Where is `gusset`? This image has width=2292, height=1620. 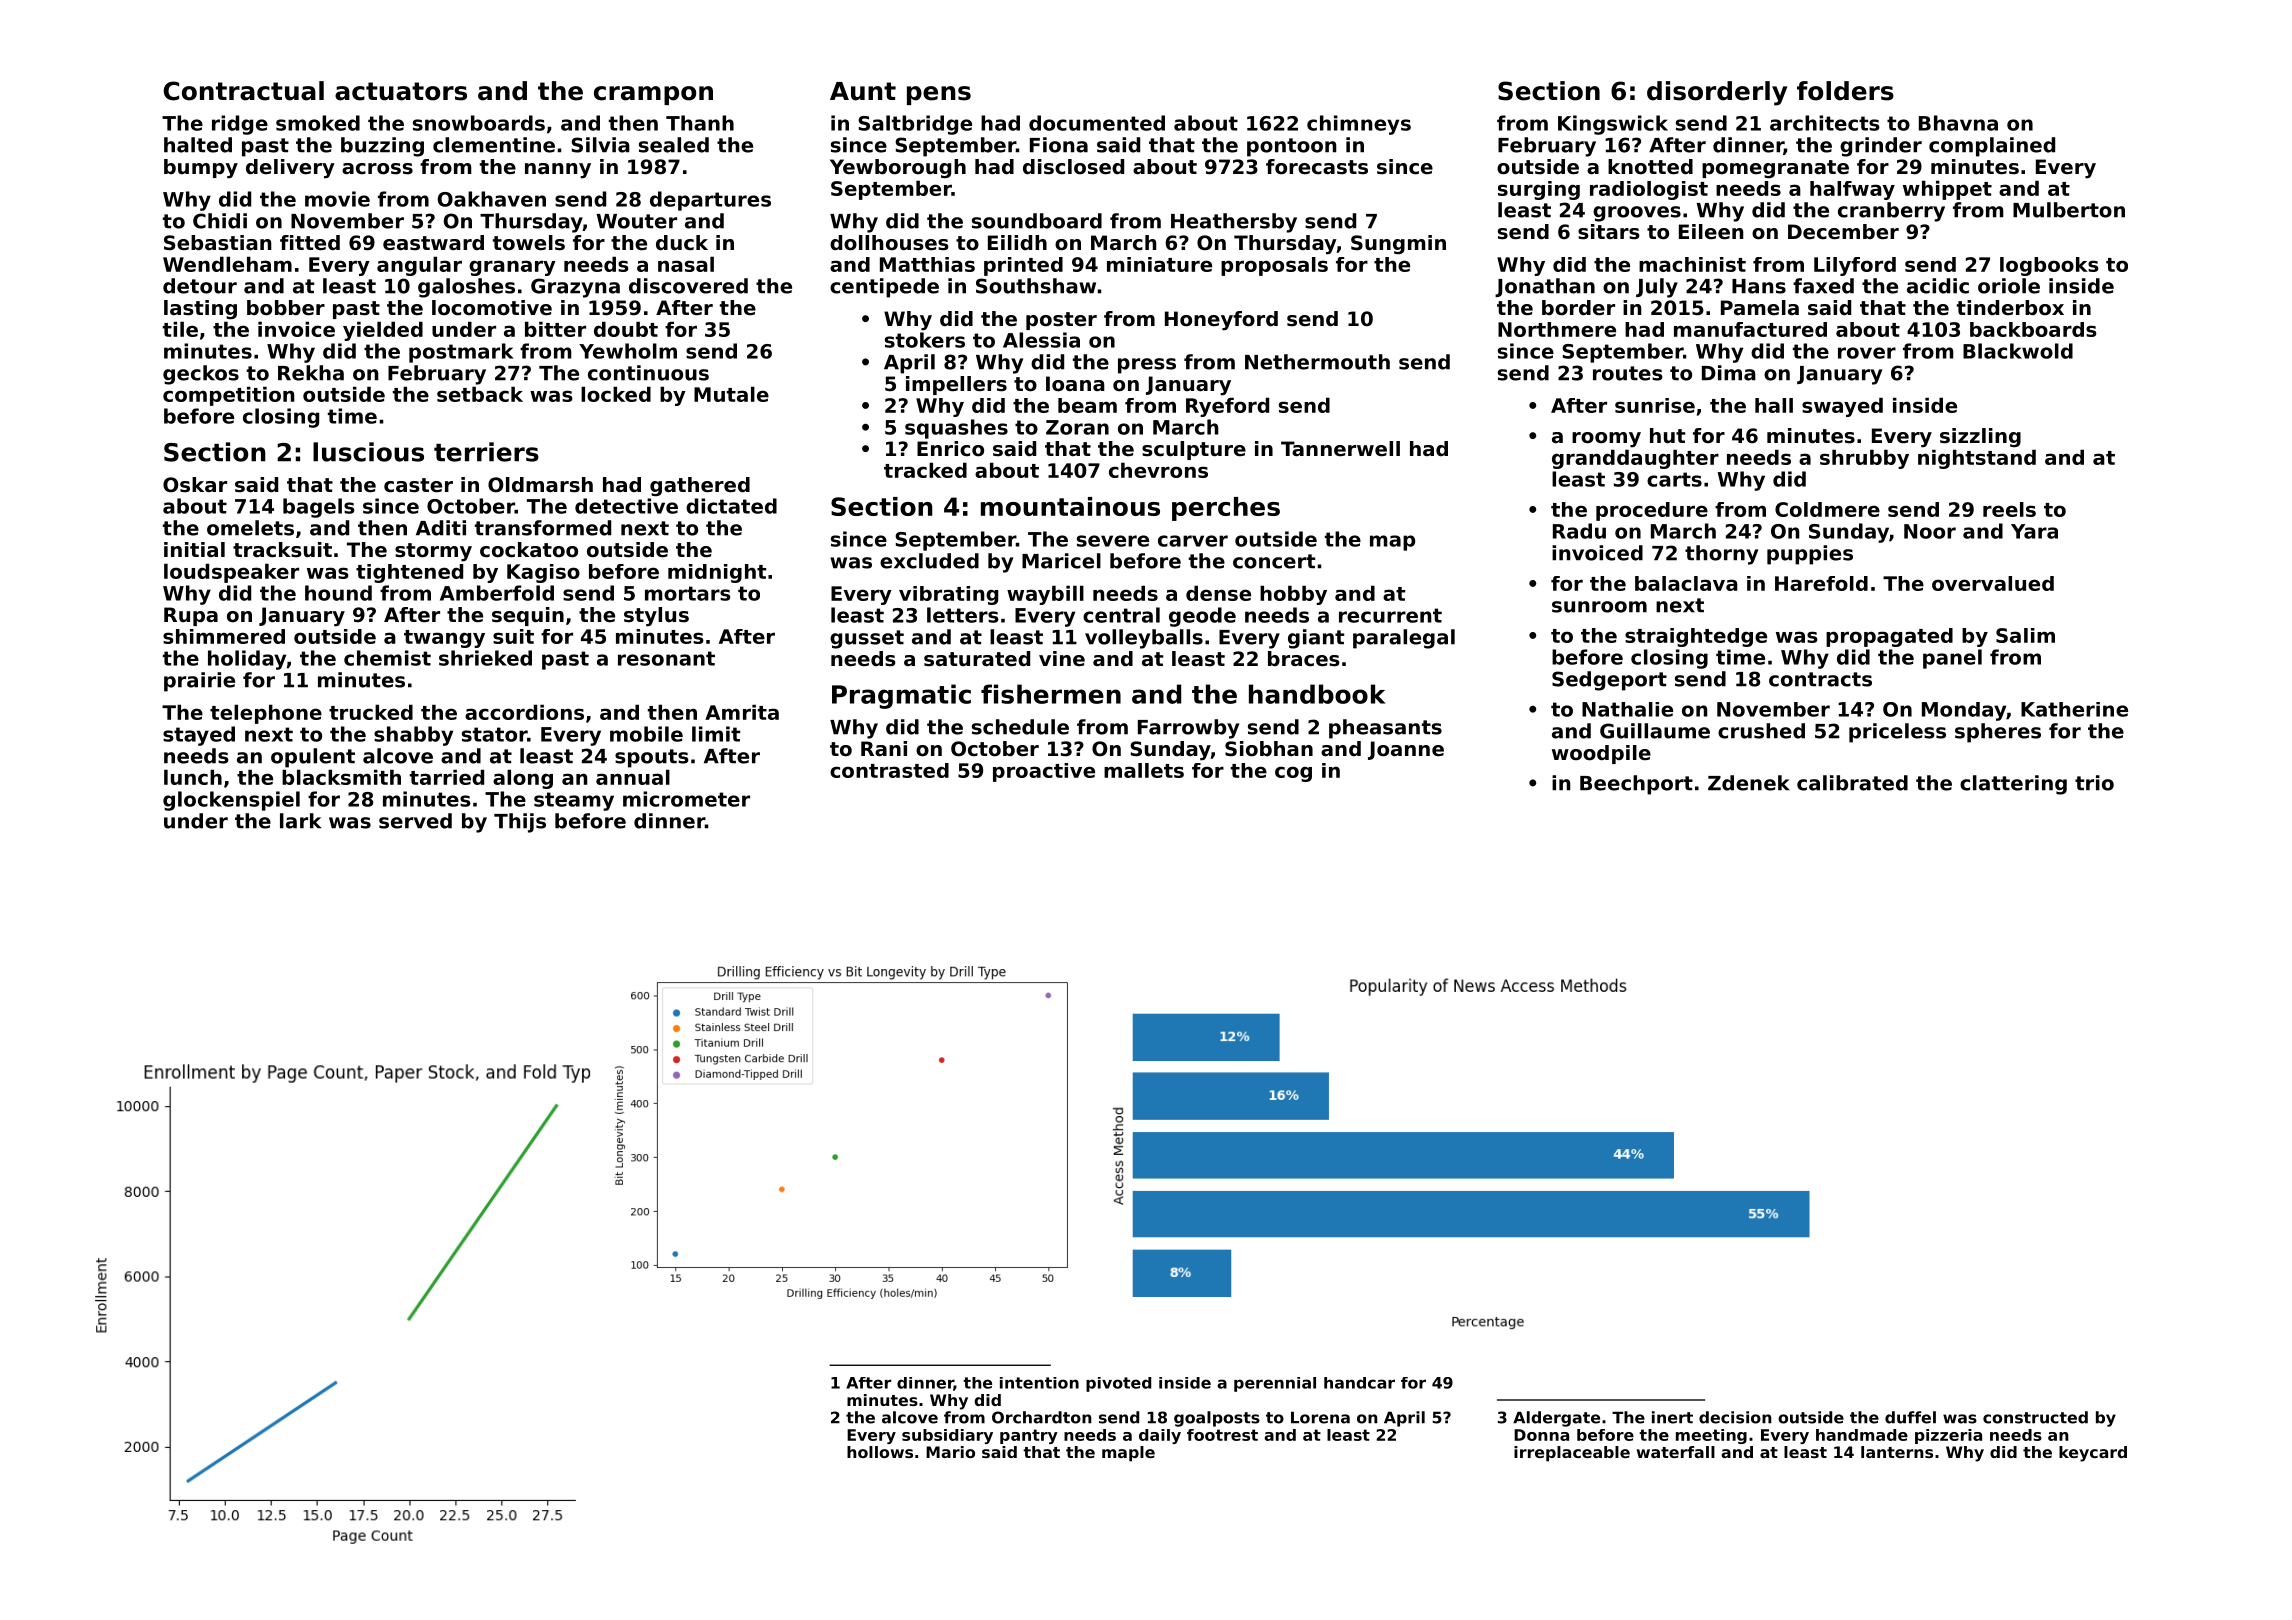
gusset is located at coordinates (867, 639).
